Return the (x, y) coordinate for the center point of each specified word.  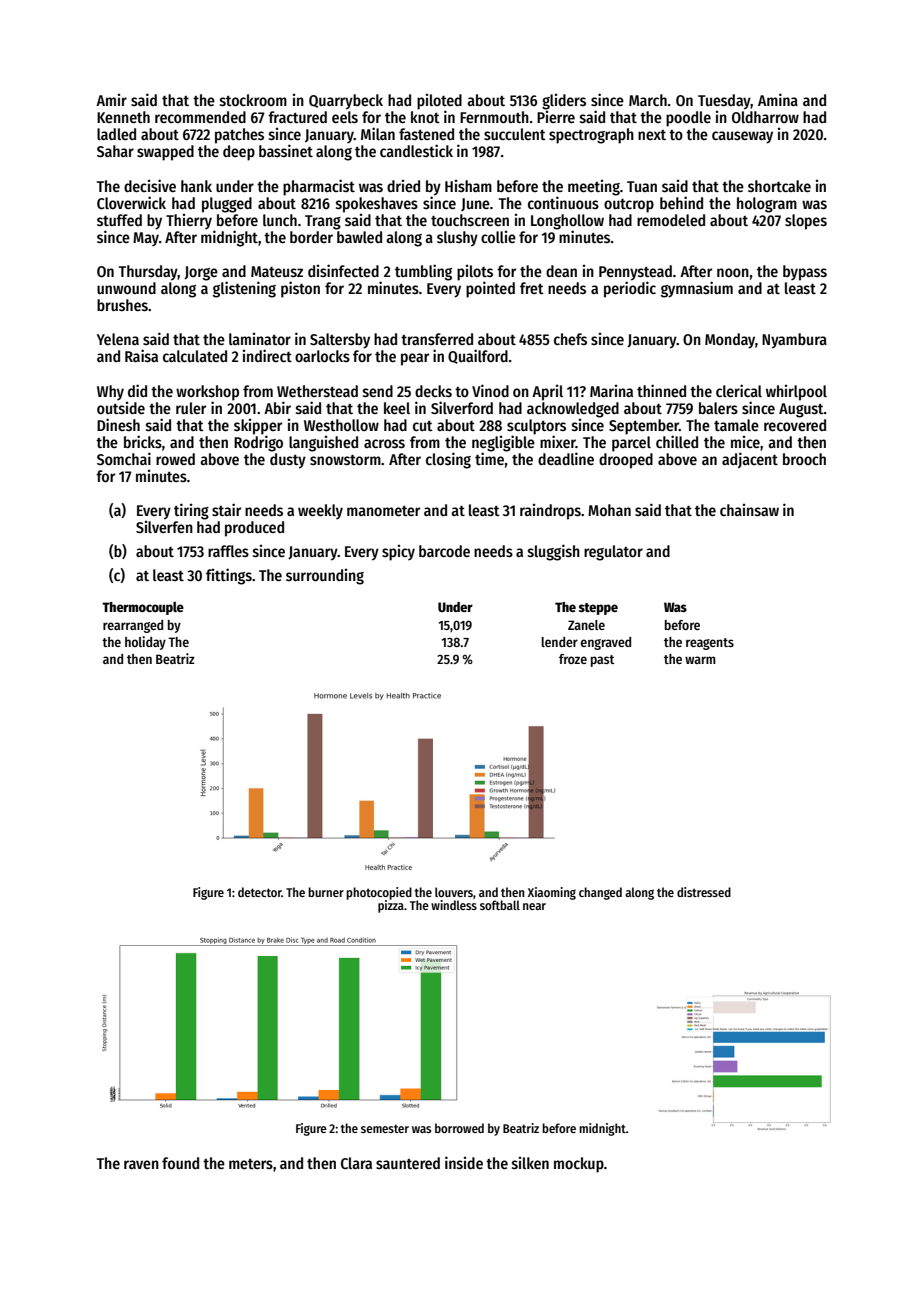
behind (681, 202)
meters (251, 1164)
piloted (439, 102)
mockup (579, 1165)
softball (500, 905)
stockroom (253, 100)
